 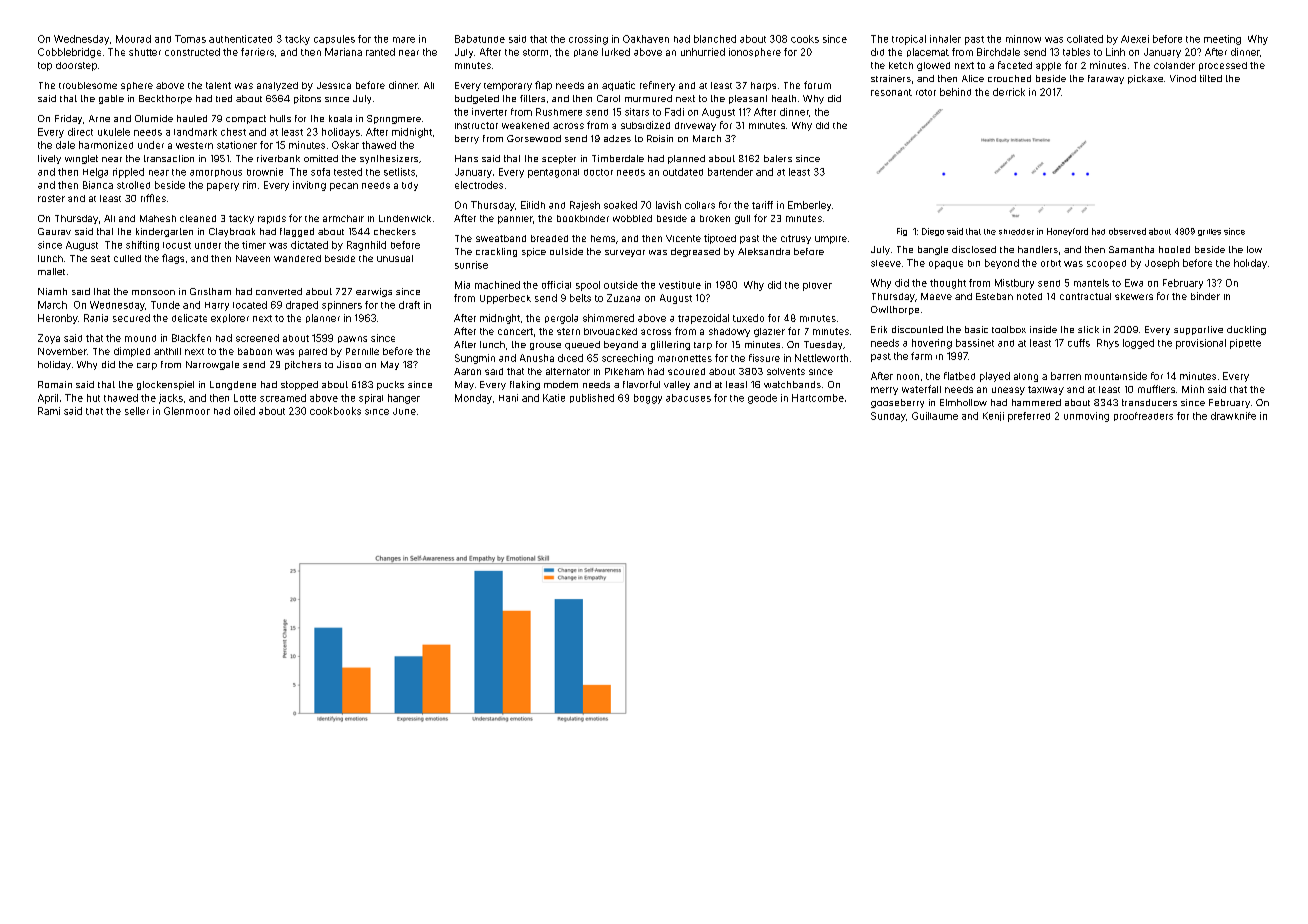 I want to click on abacuses, so click(x=688, y=398).
